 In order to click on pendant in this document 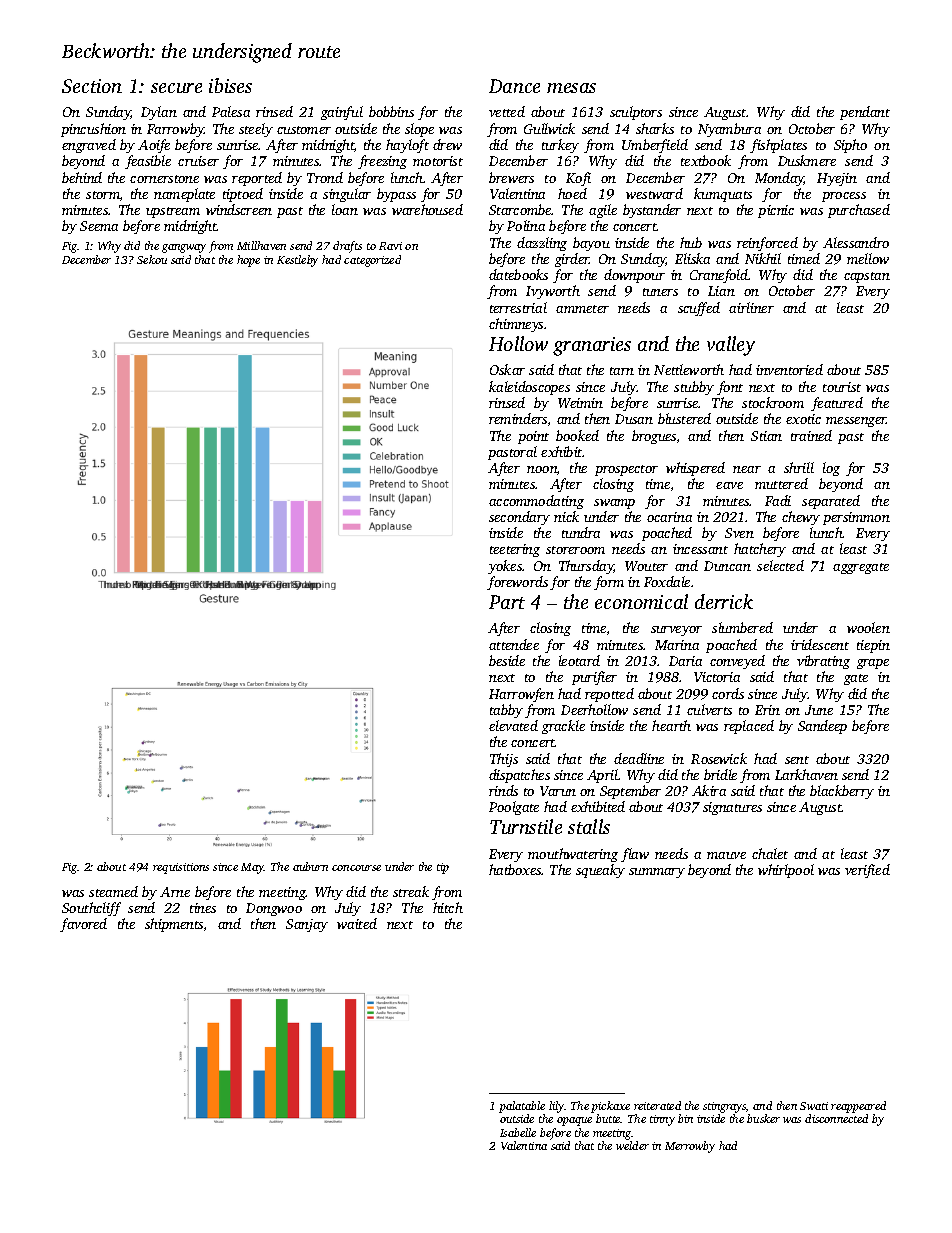, I will do `click(865, 113)`.
